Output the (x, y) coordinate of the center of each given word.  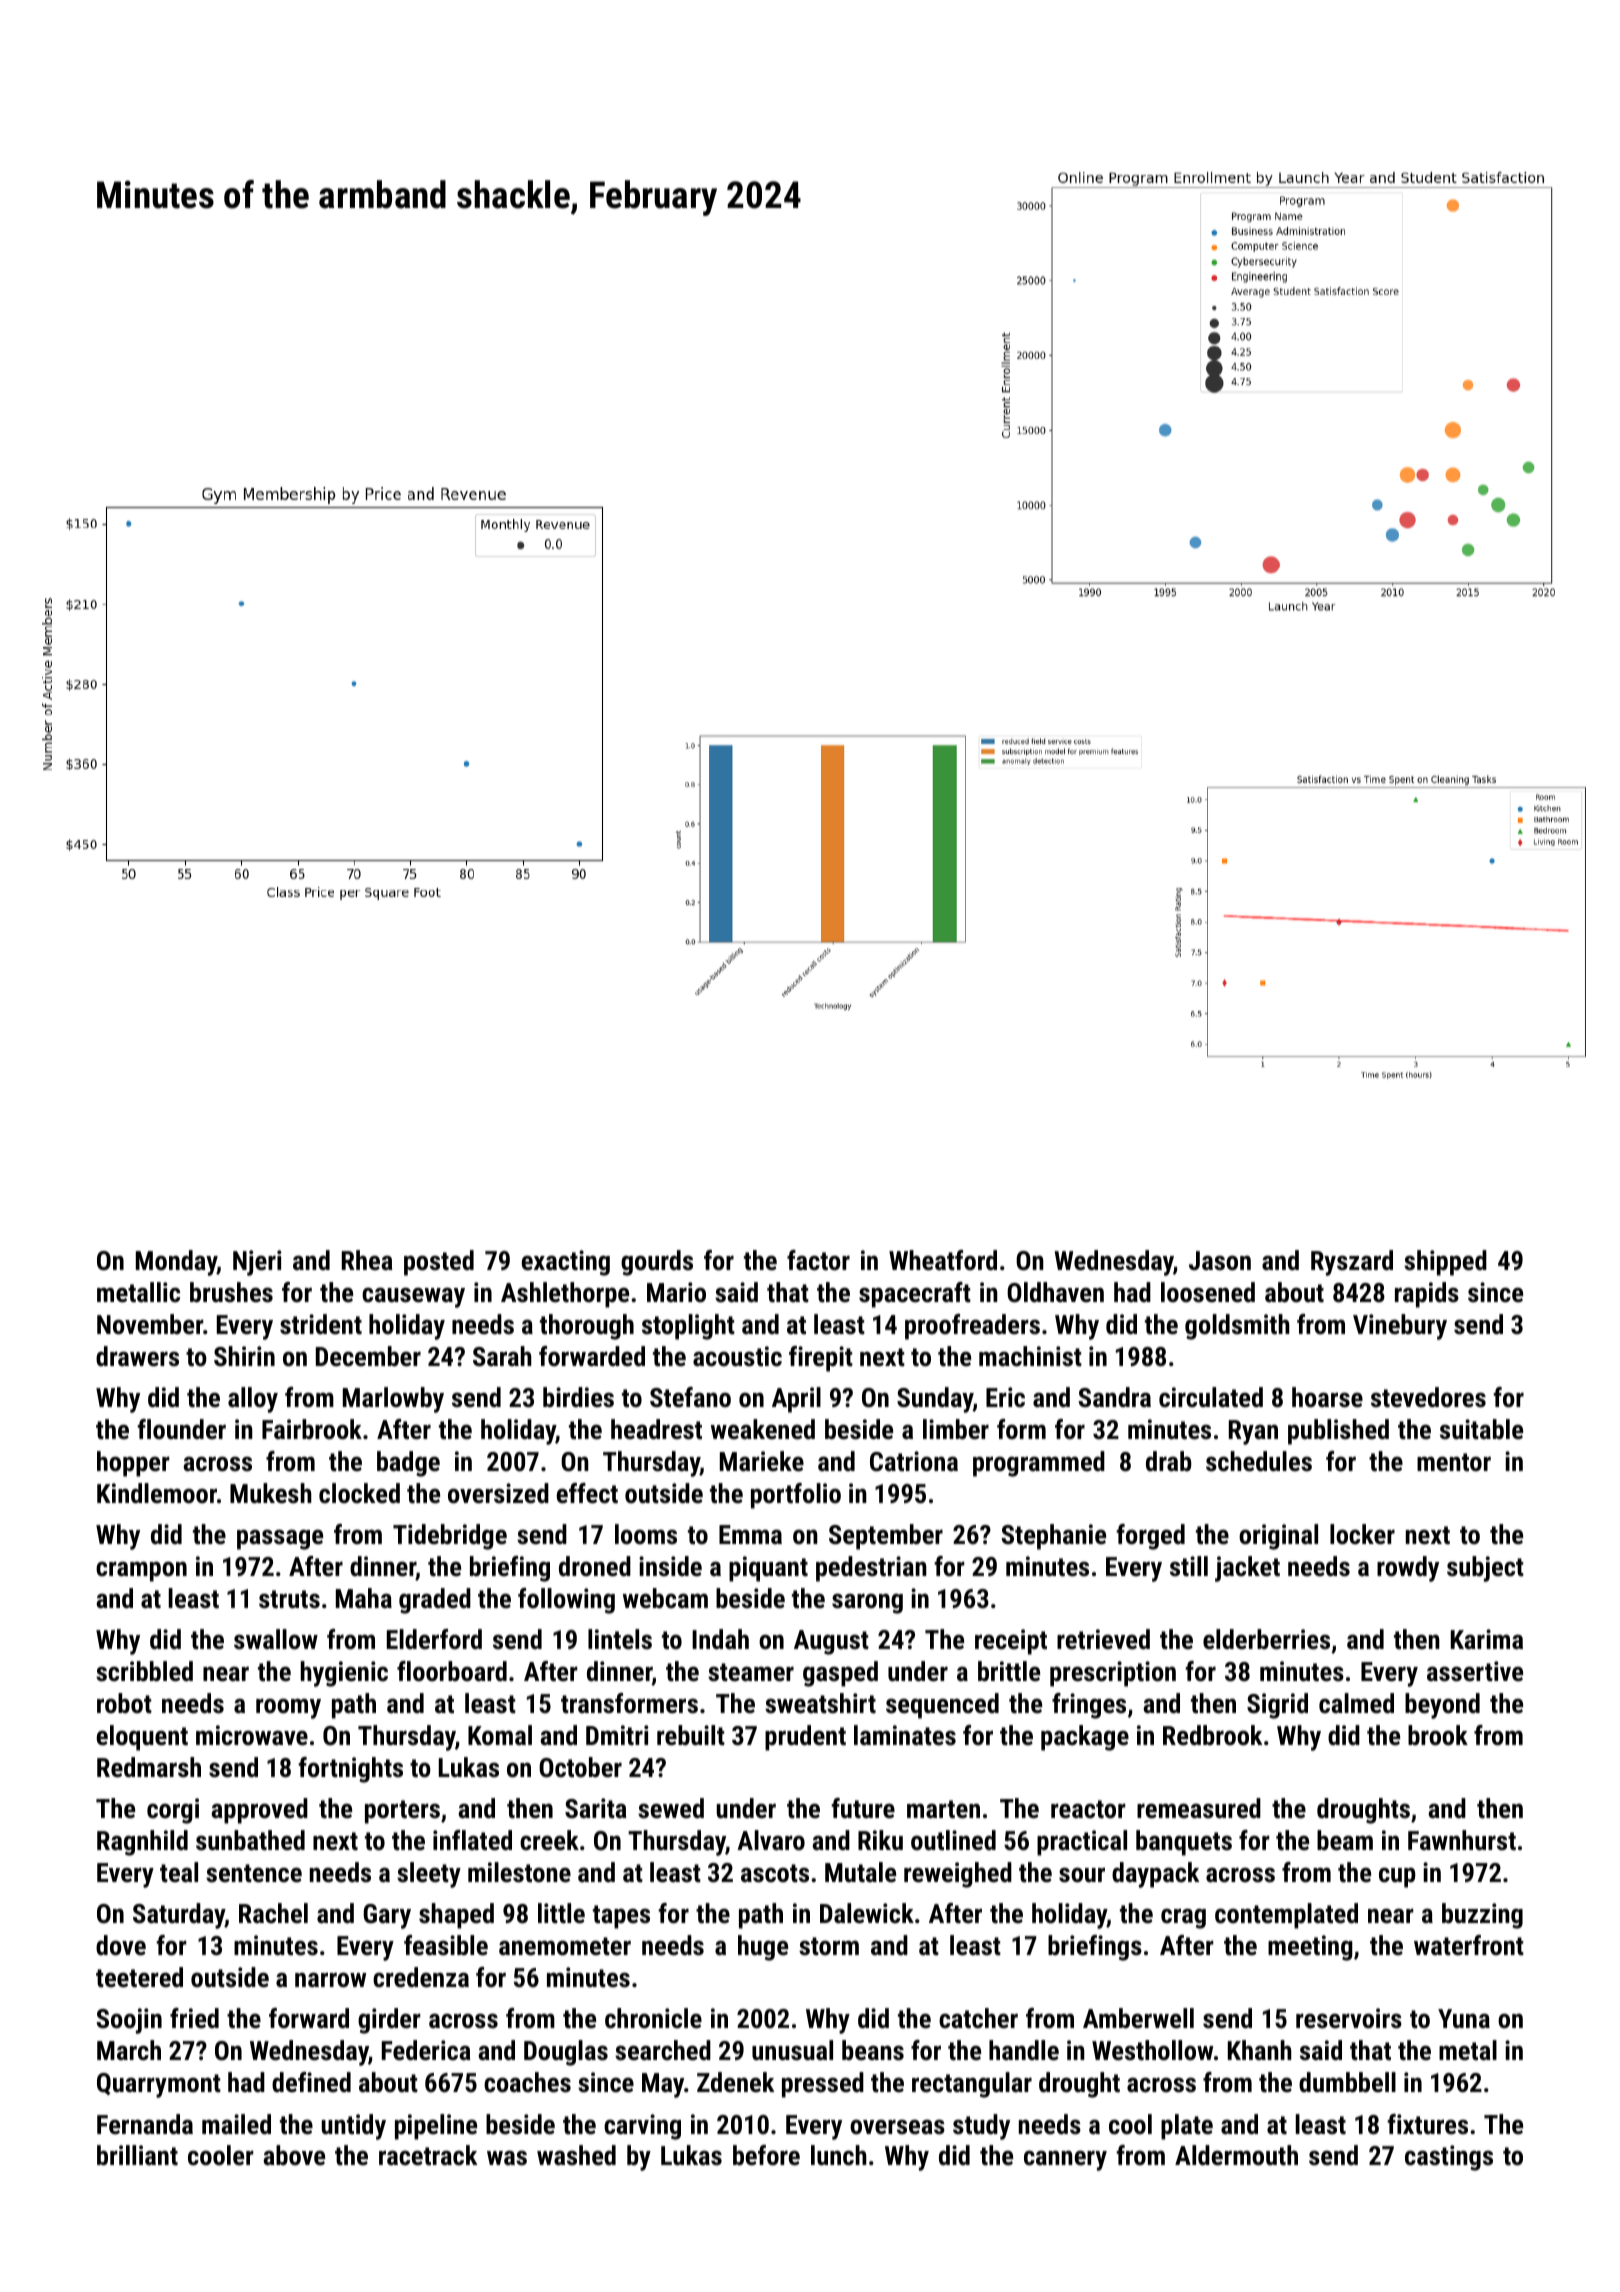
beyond (1442, 1706)
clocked (359, 1493)
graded (435, 1601)
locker (1362, 1534)
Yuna (1464, 2018)
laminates (905, 1735)
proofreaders (972, 1327)
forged (1150, 1537)
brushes (231, 1292)
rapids (1427, 1295)
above (294, 2155)
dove (121, 1945)
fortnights (350, 1770)
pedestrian (871, 1569)
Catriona (914, 1461)
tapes (621, 1917)
